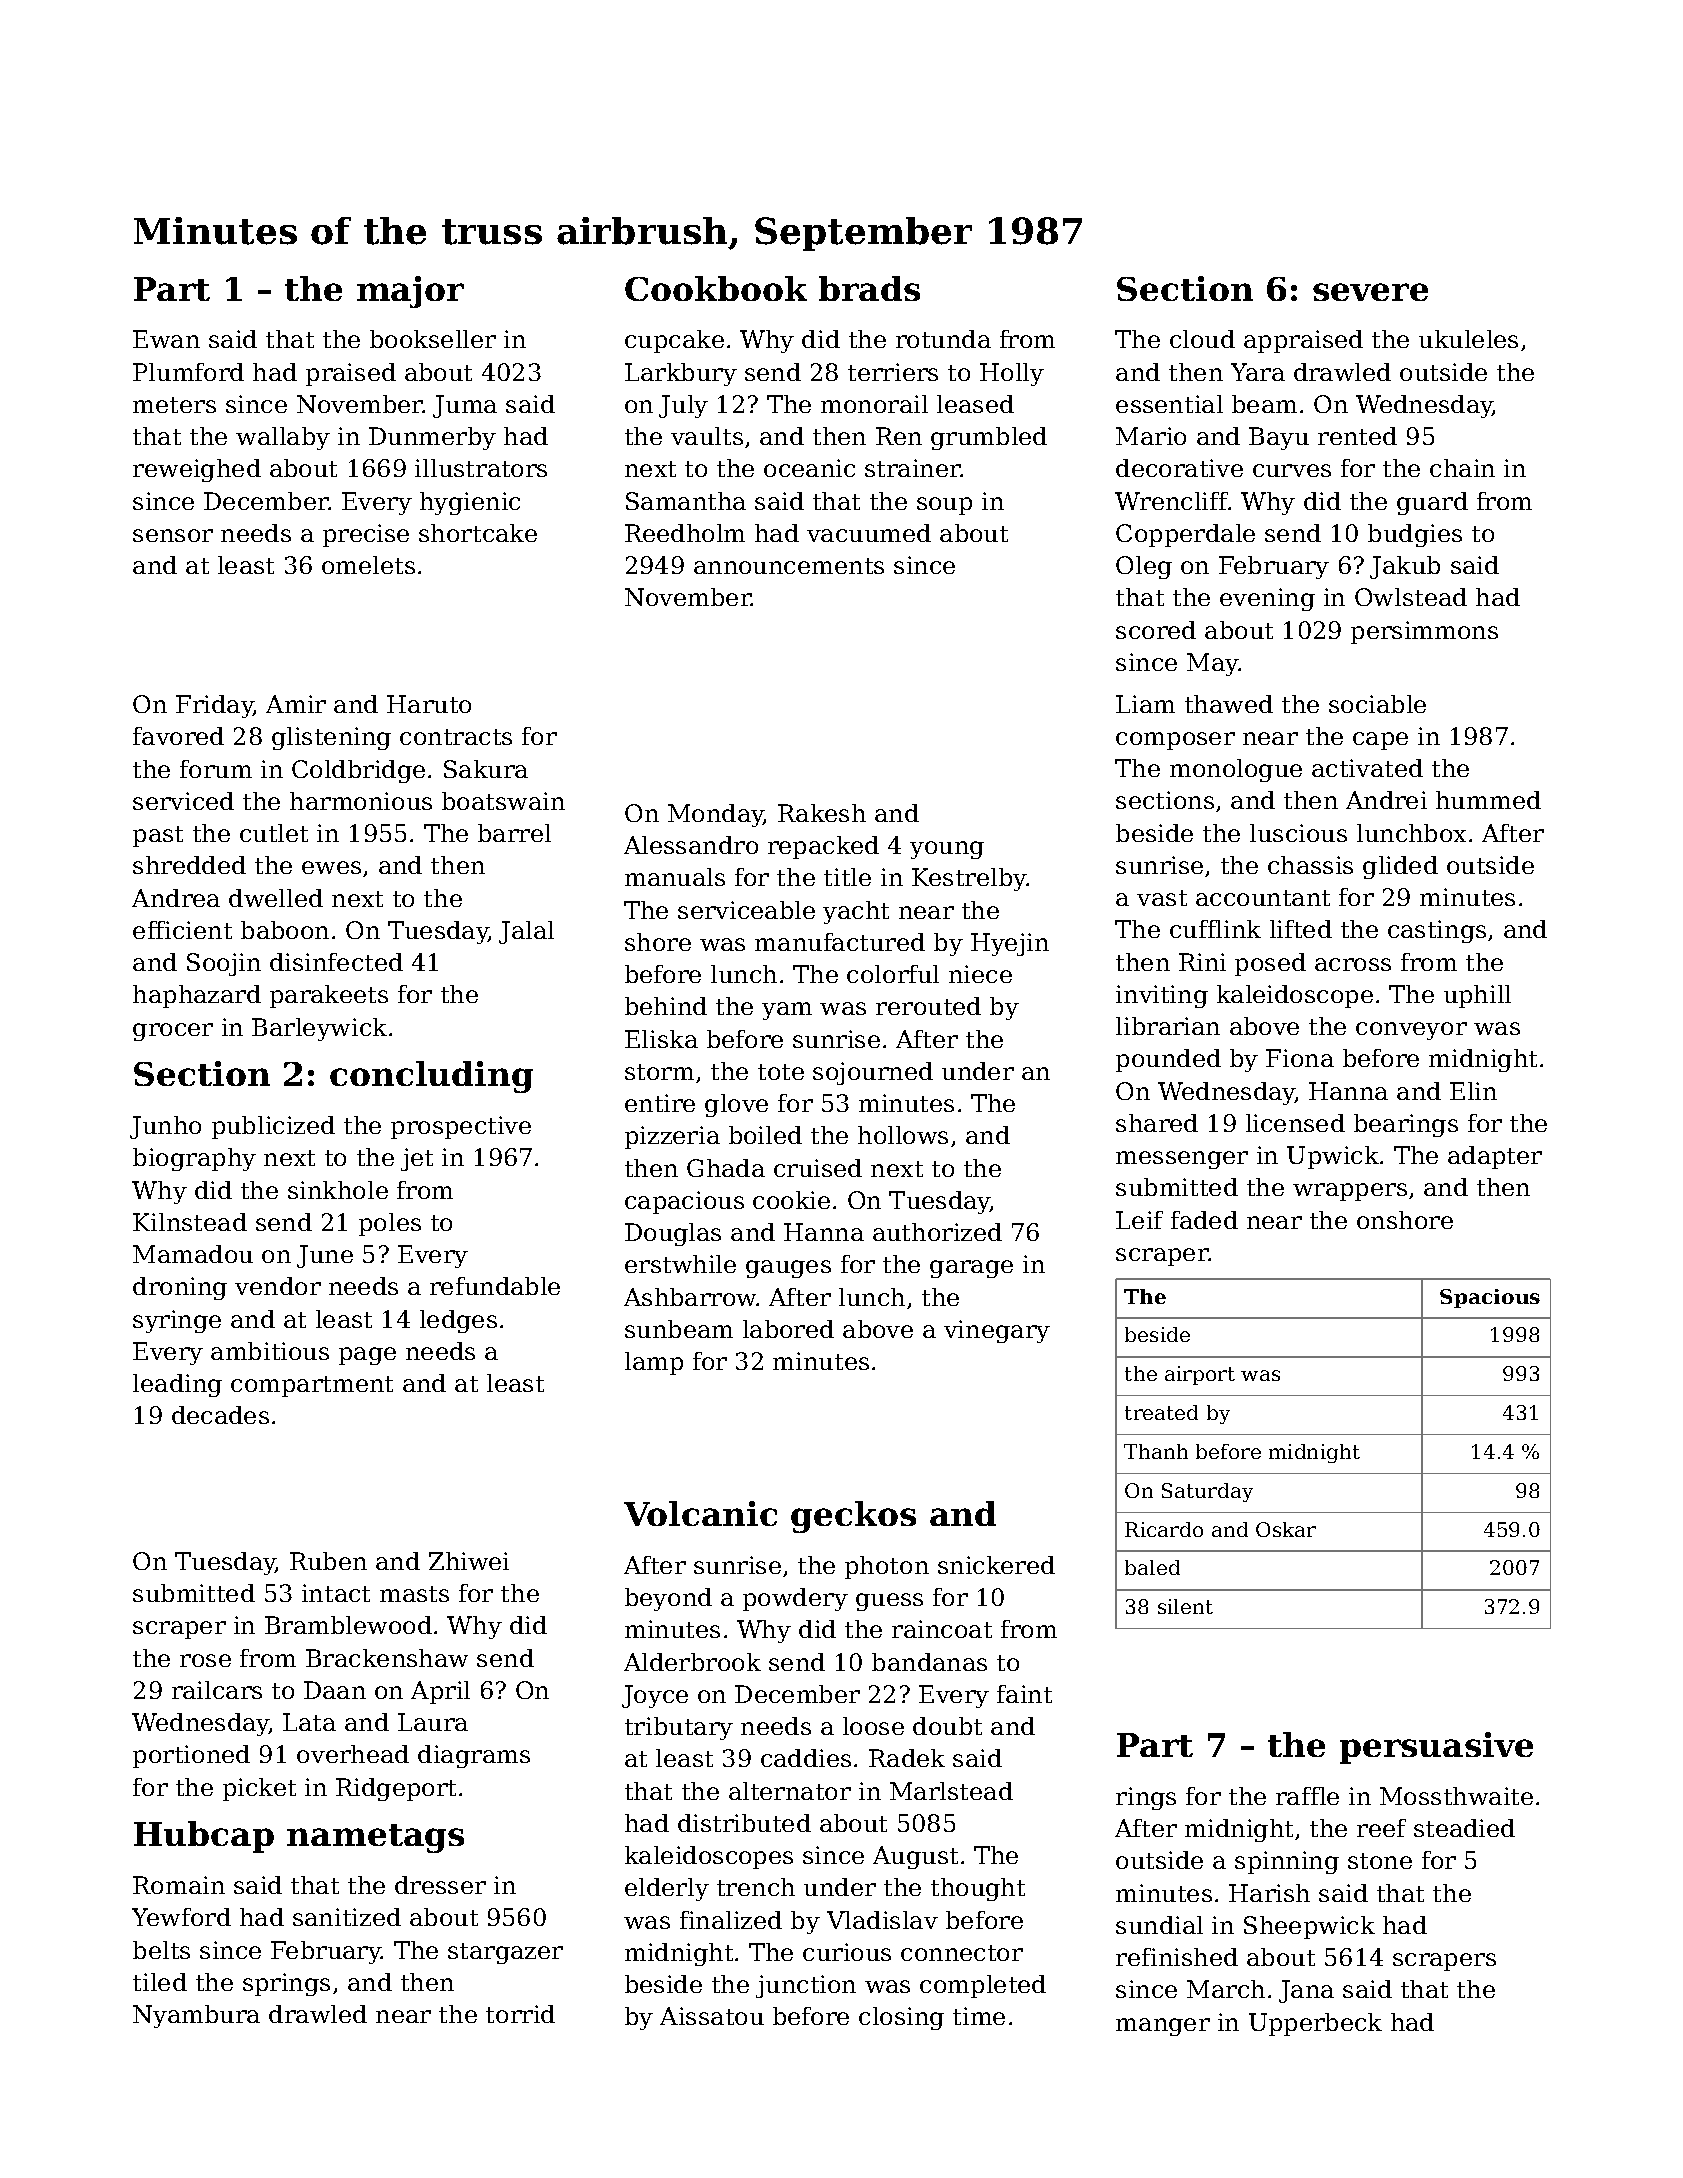 This screenshot has height=2178, width=1683. Describe the element at coordinates (433, 339) in the screenshot. I see `bookseller` at that location.
